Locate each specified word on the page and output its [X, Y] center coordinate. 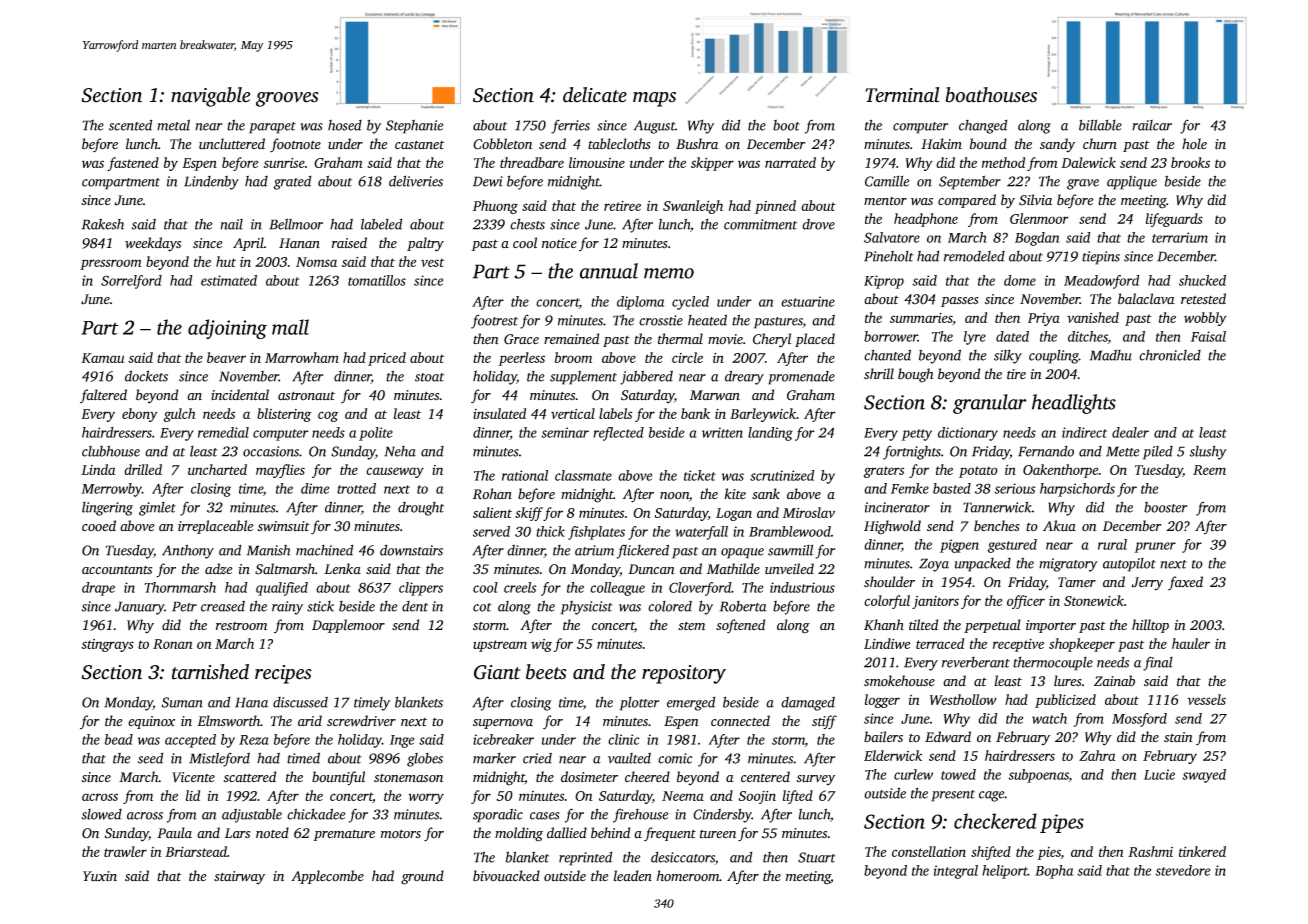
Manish [269, 550]
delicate [595, 95]
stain [1178, 737]
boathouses [991, 95]
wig [541, 645]
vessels [1207, 699]
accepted [190, 741]
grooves [287, 99]
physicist [587, 608]
